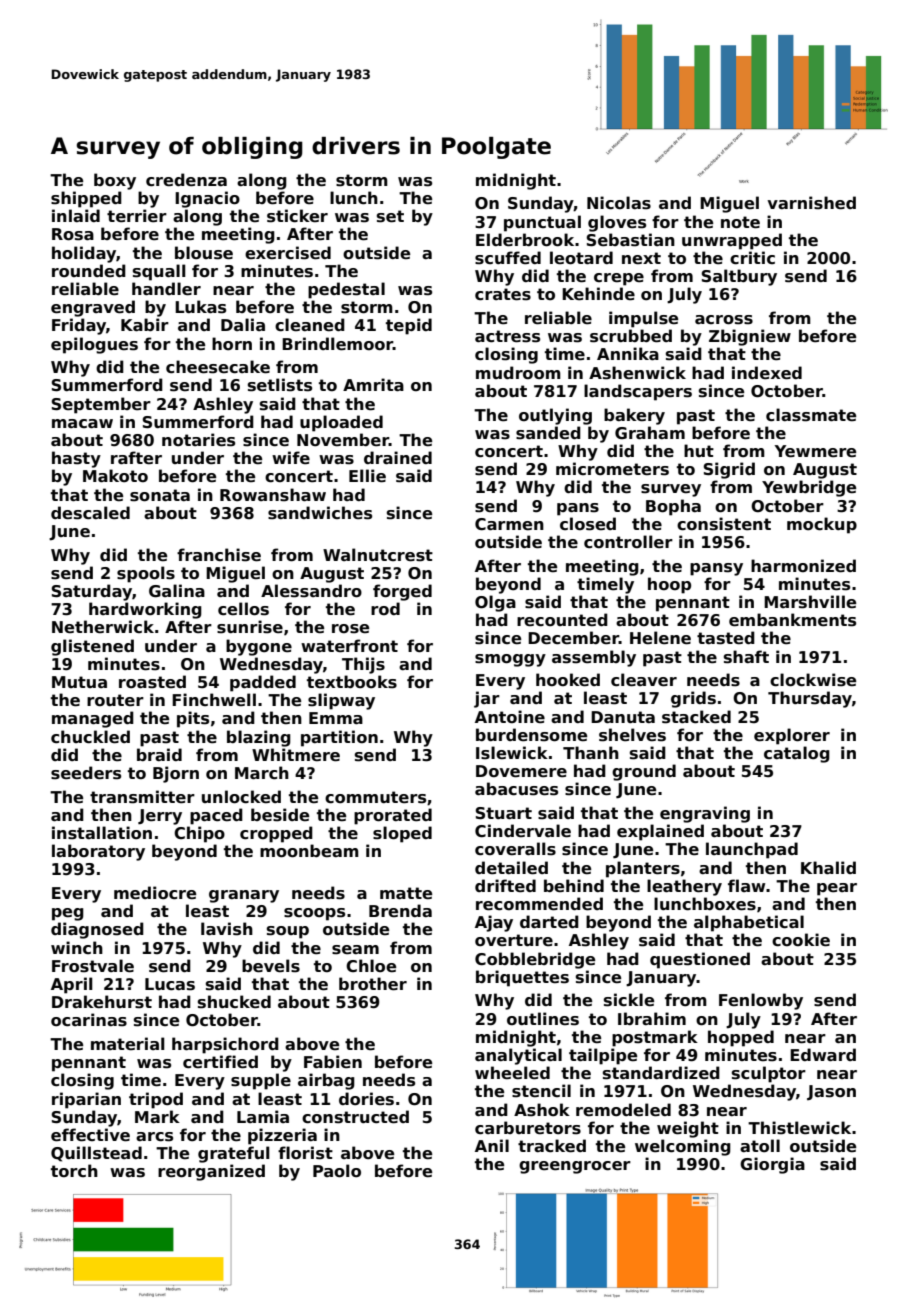 Image resolution: width=908 pixels, height=1316 pixels. I want to click on Lukas, so click(200, 307).
